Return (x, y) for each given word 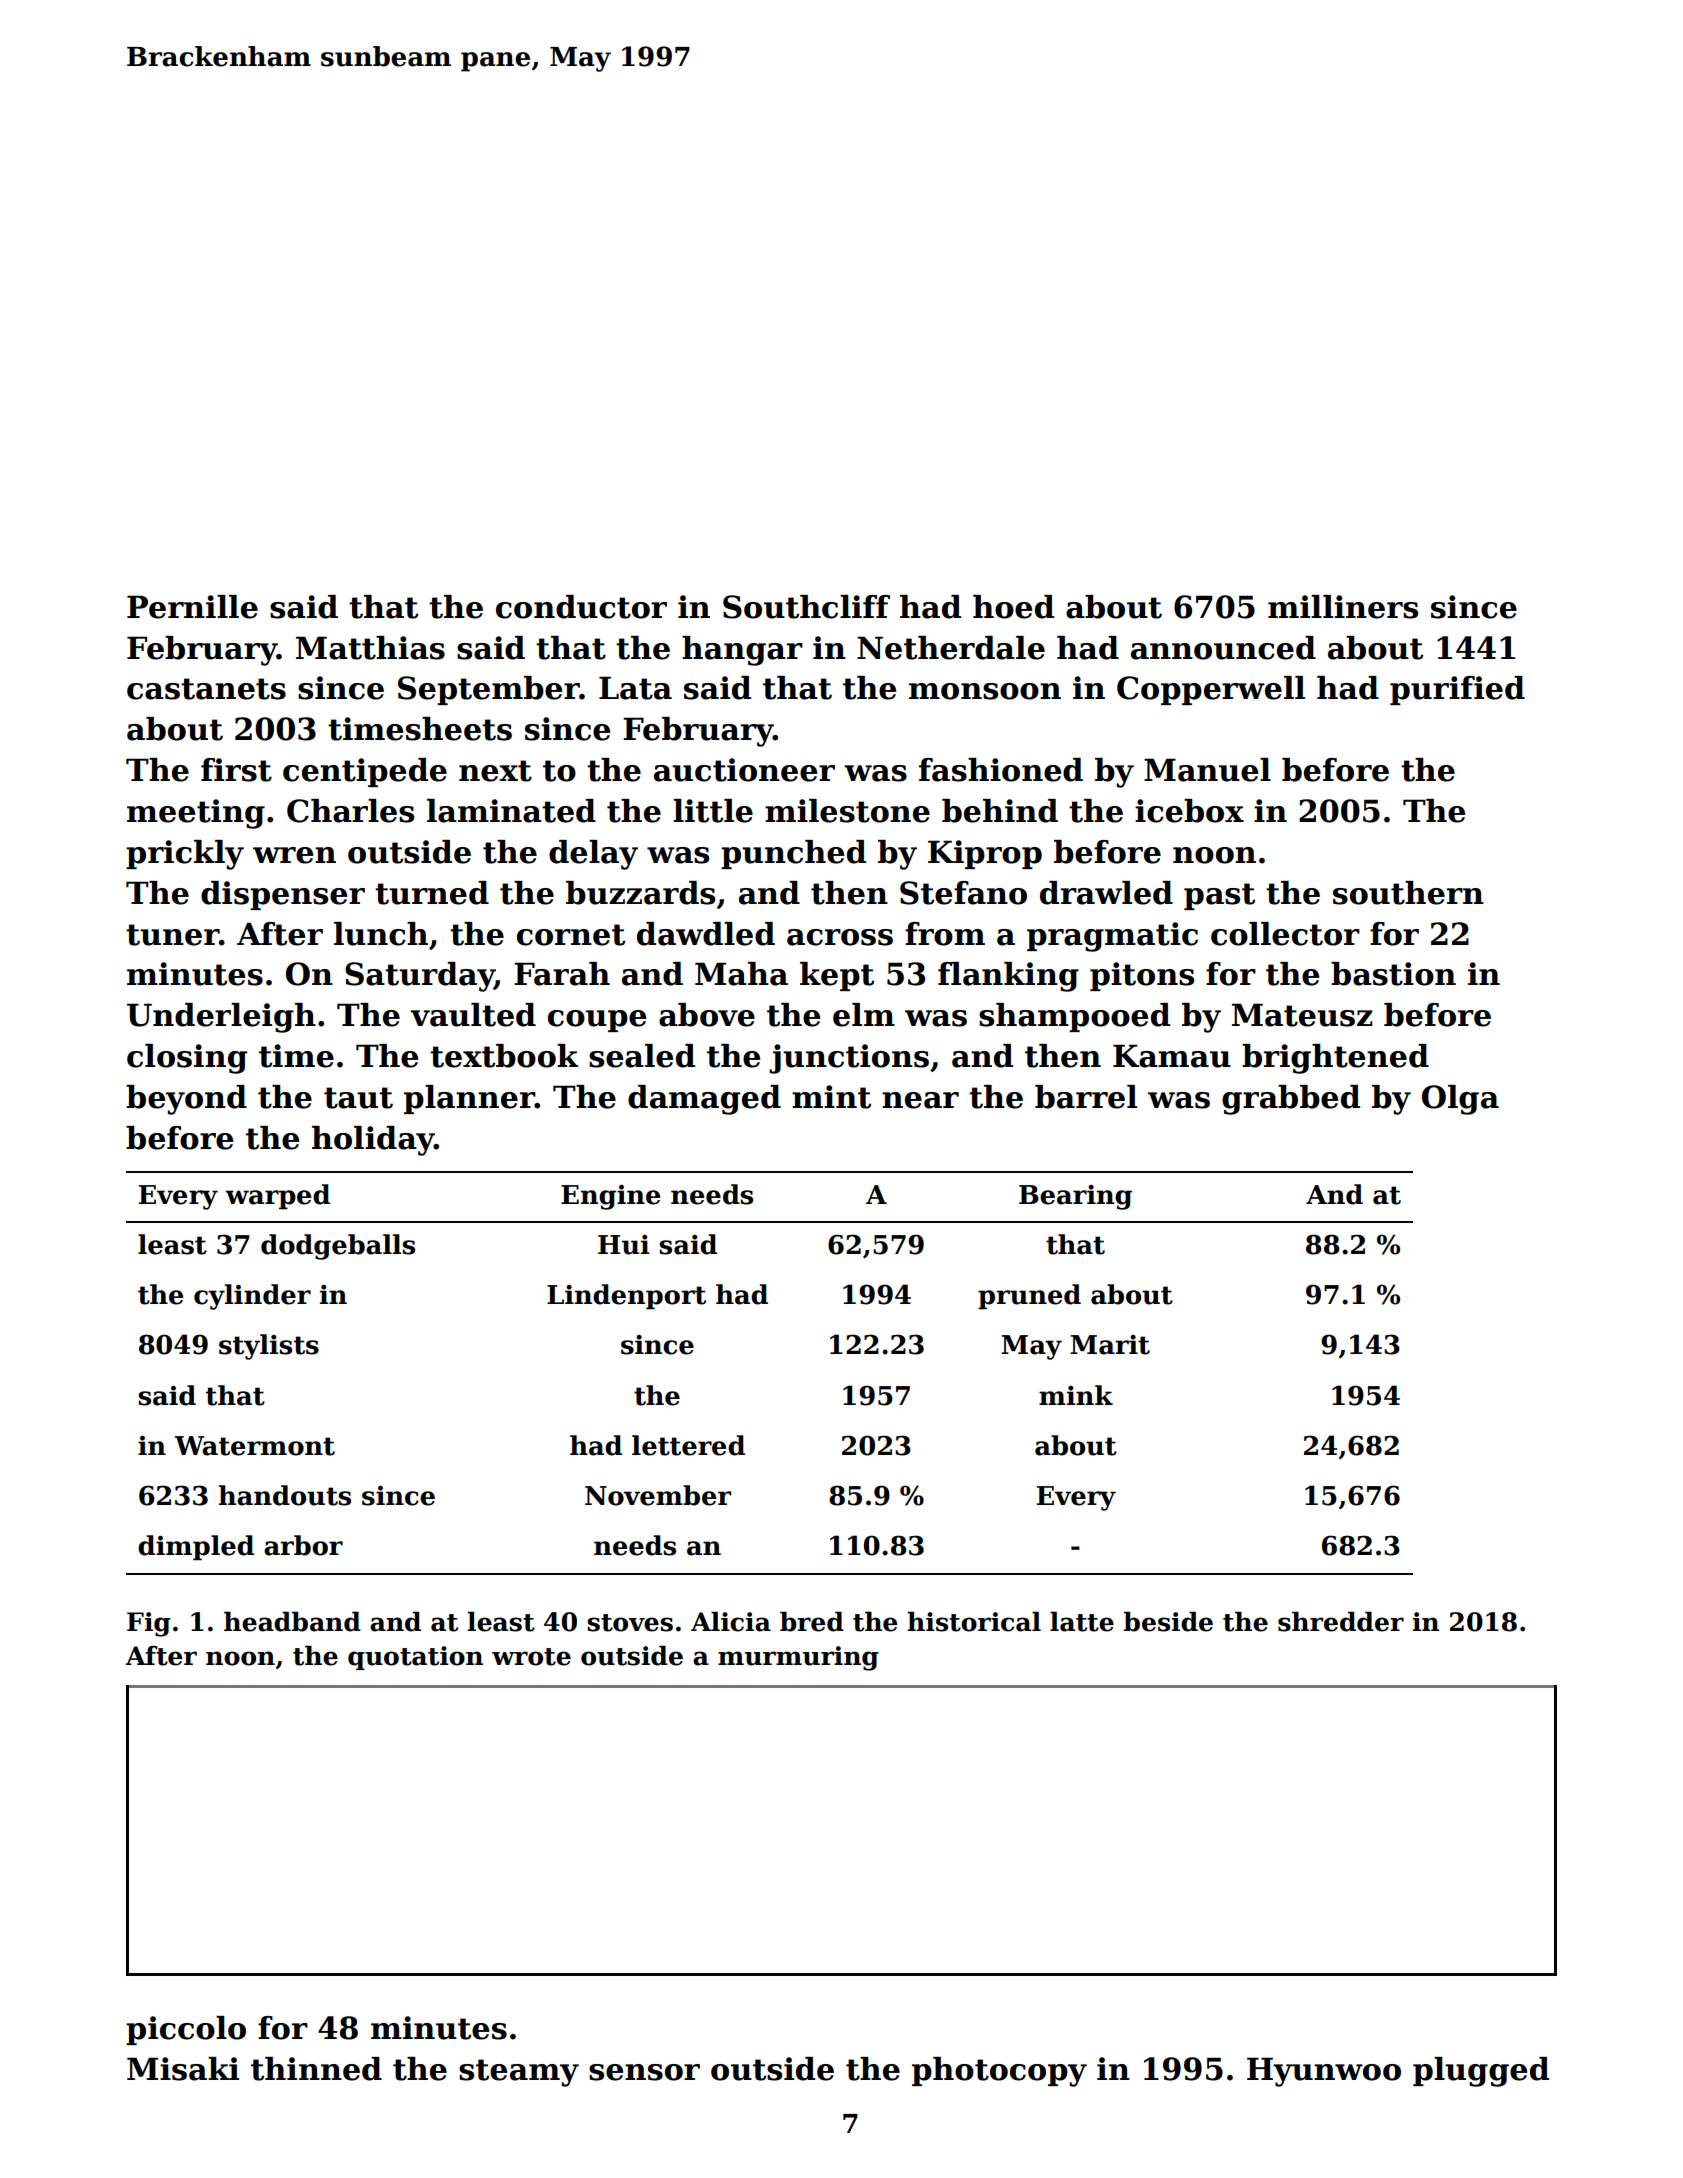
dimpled (196, 1548)
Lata (635, 688)
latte (1082, 1621)
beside (1168, 1621)
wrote (531, 1657)
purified (1457, 690)
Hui (623, 1245)
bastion (1393, 974)
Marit (1110, 1345)
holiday (373, 1141)
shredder (1341, 1621)
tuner (172, 935)
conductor (581, 607)
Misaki (183, 2069)
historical (974, 1621)
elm (864, 1015)
